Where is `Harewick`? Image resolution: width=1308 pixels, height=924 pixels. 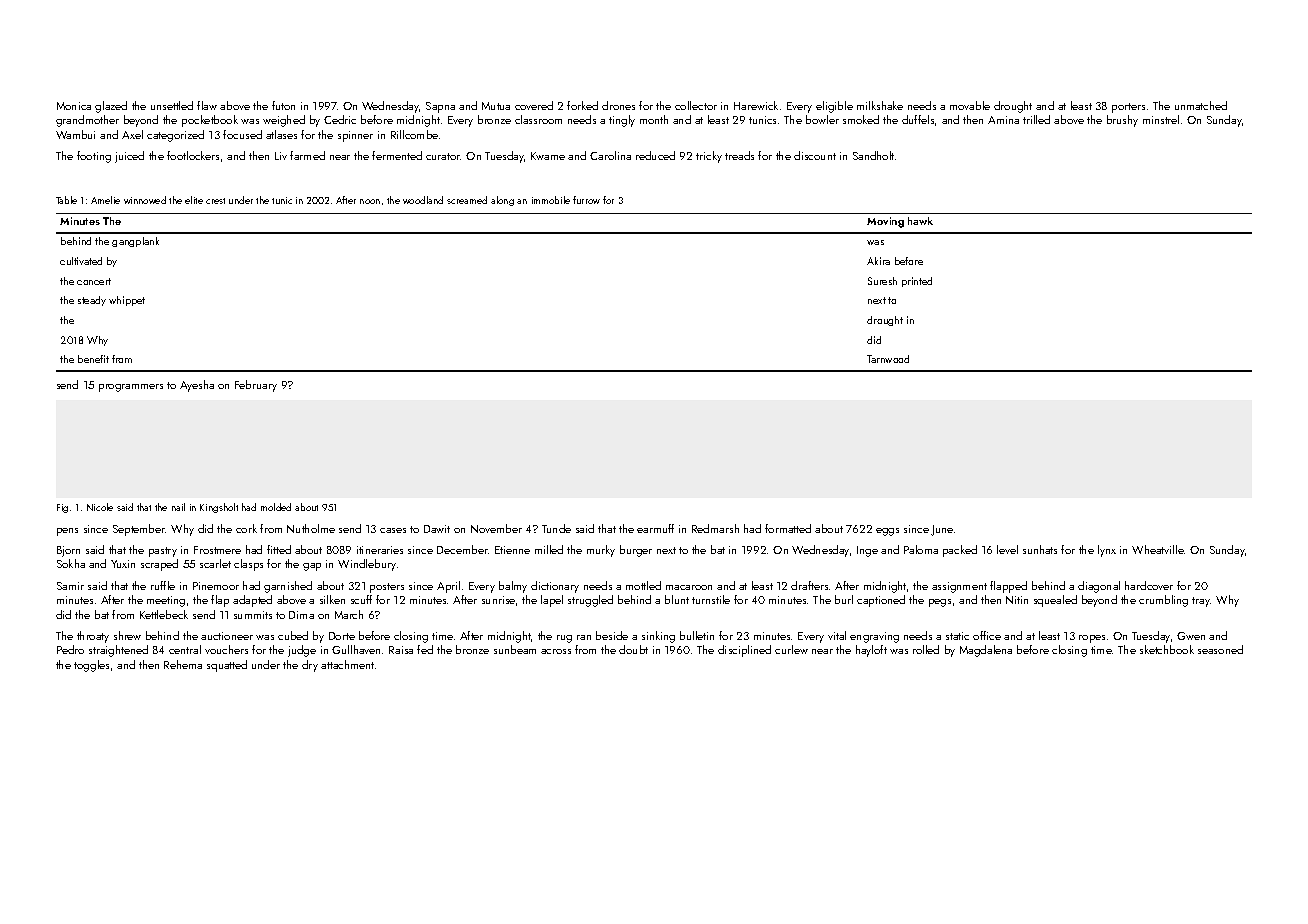
Harewick is located at coordinates (756, 105).
